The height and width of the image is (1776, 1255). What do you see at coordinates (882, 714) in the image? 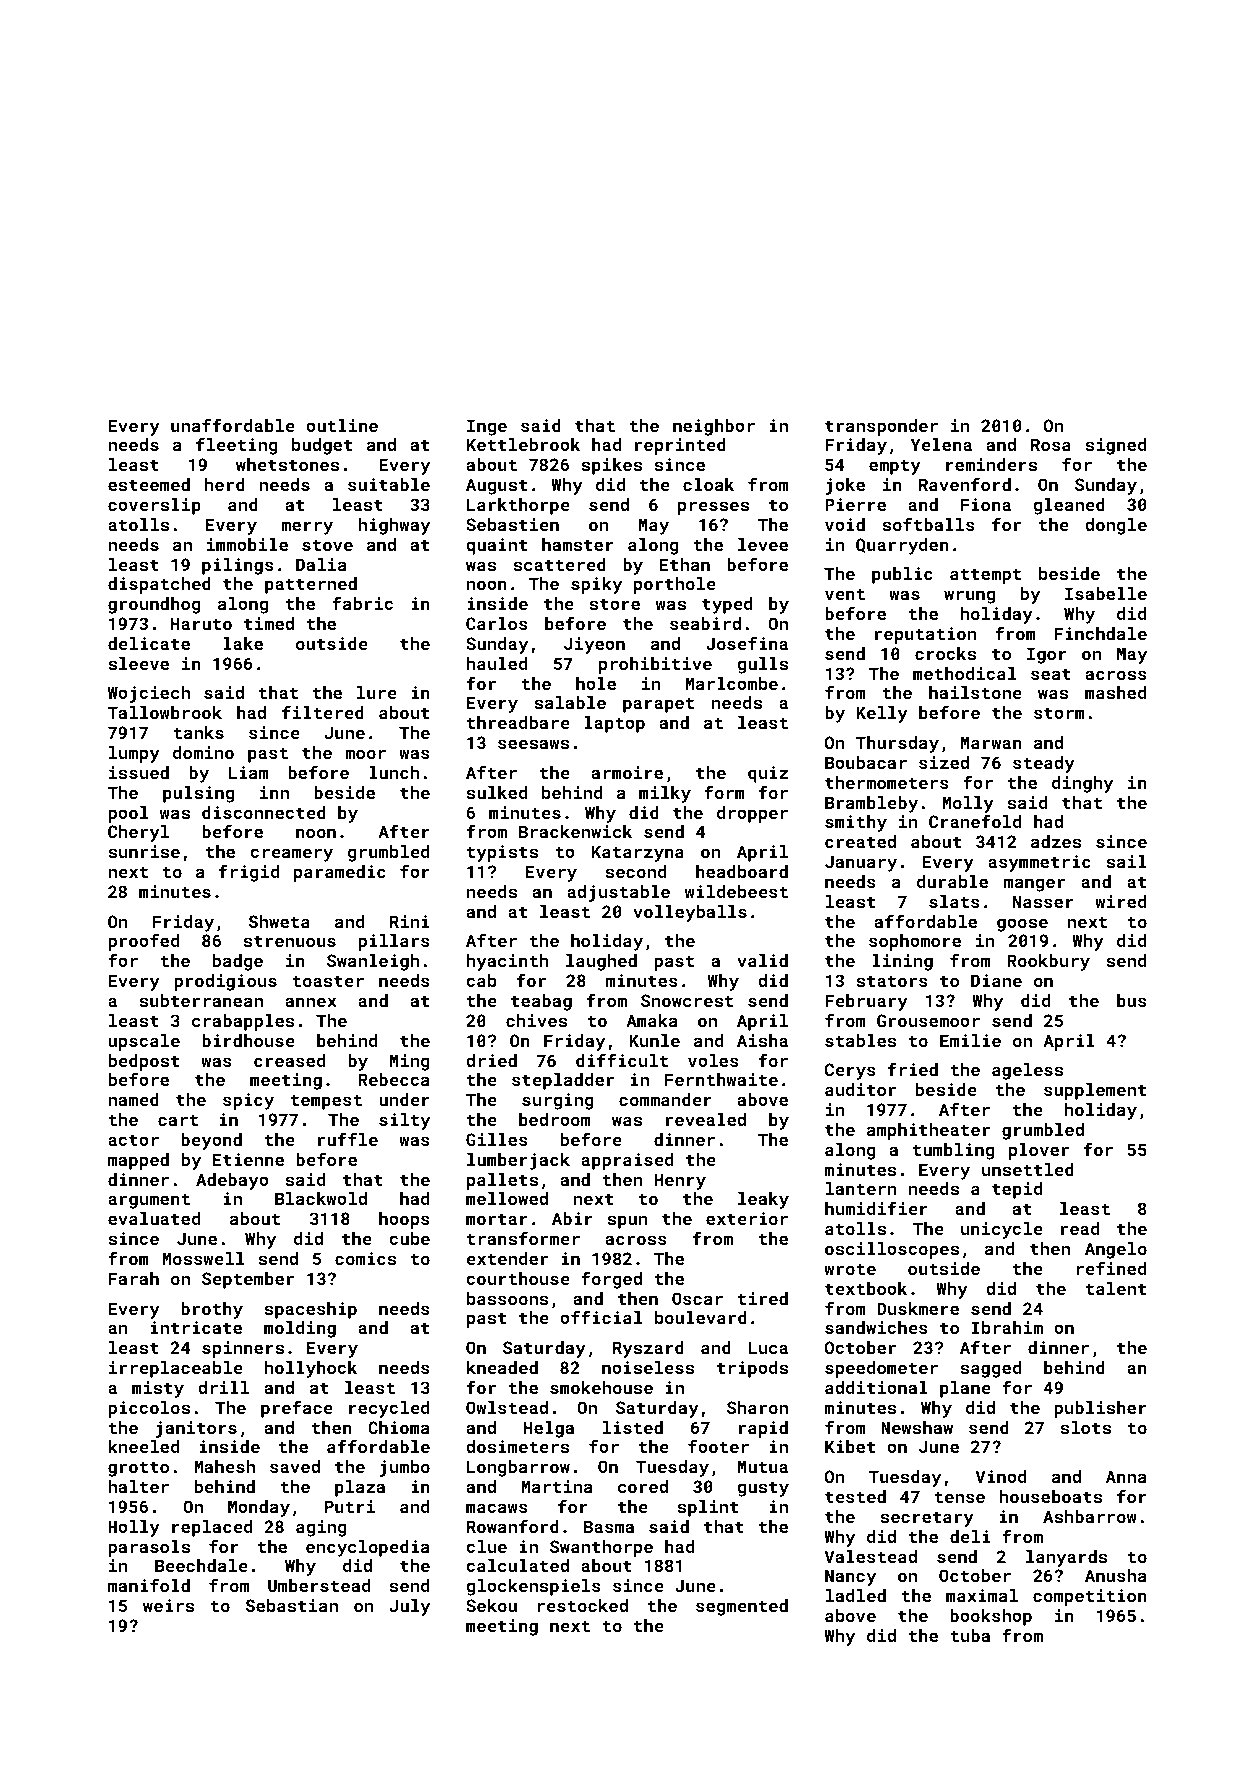
I see `Kelly` at bounding box center [882, 714].
